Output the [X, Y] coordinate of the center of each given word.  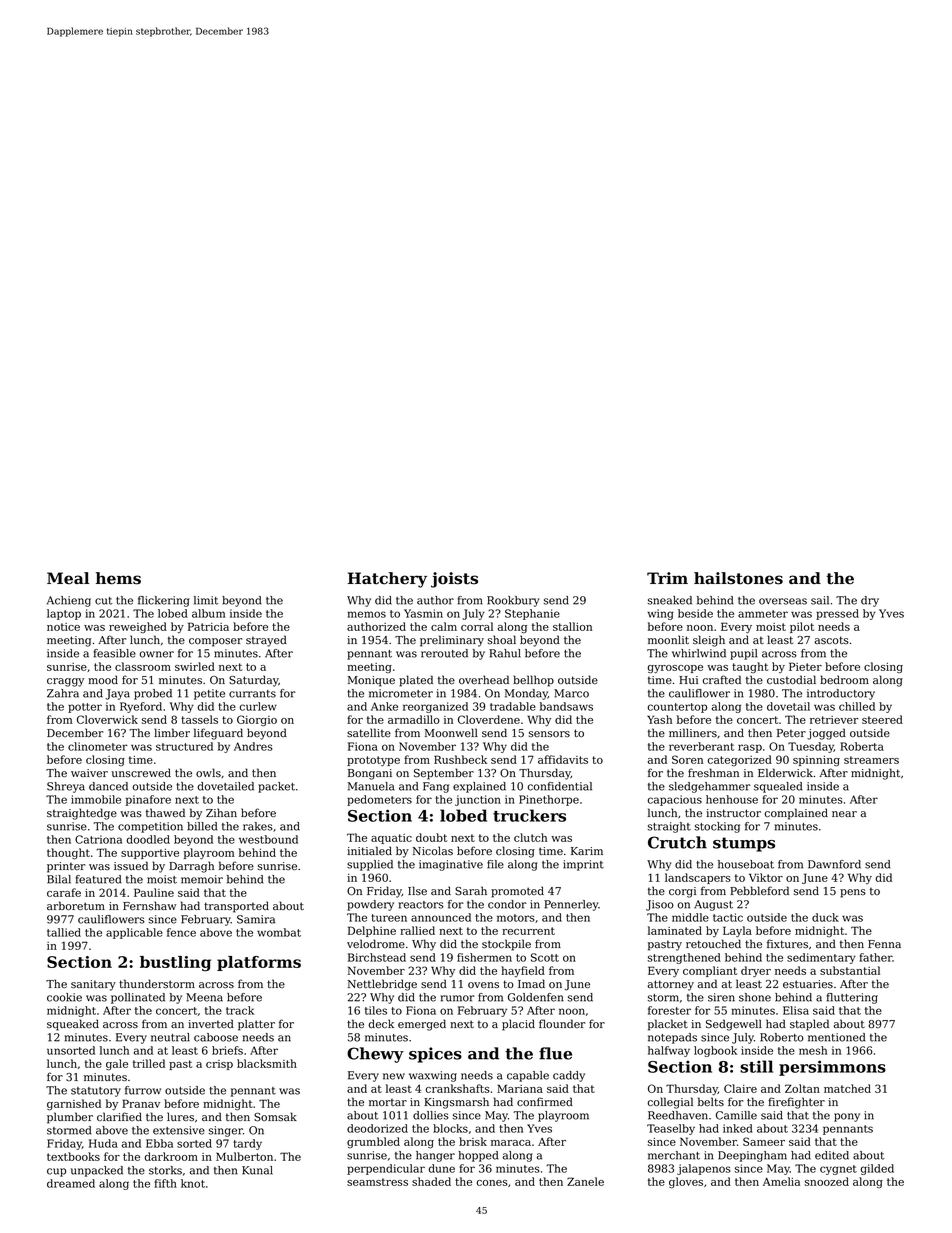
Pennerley [571, 905]
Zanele [585, 1181]
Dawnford [834, 864]
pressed [837, 614]
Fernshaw [149, 905]
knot [193, 1183]
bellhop [533, 681]
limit [206, 600]
